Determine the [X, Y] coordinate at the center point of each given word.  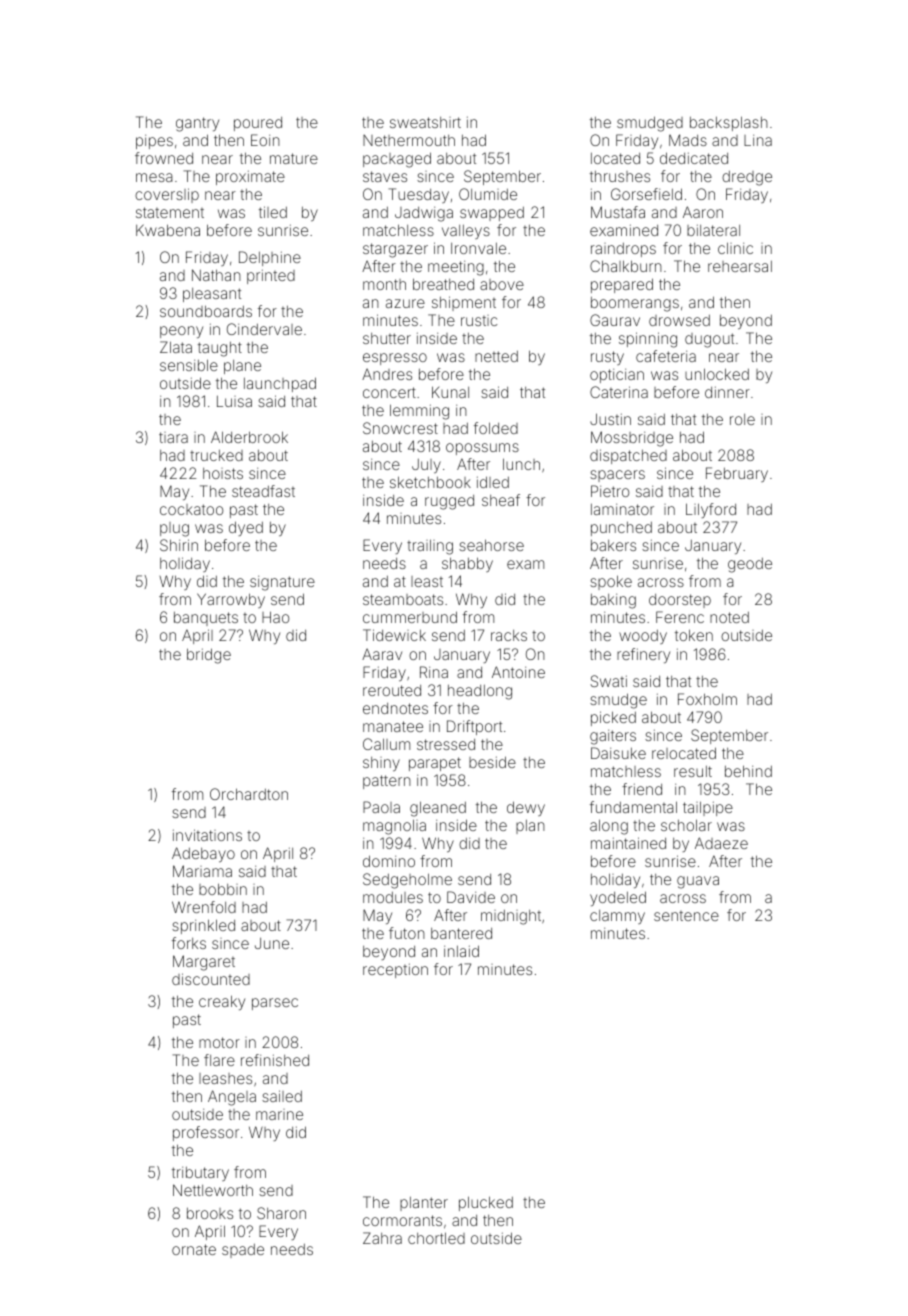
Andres [387, 374]
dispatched [628, 456]
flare [219, 1060]
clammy [617, 917]
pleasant [212, 295]
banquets [206, 619]
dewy [526, 808]
